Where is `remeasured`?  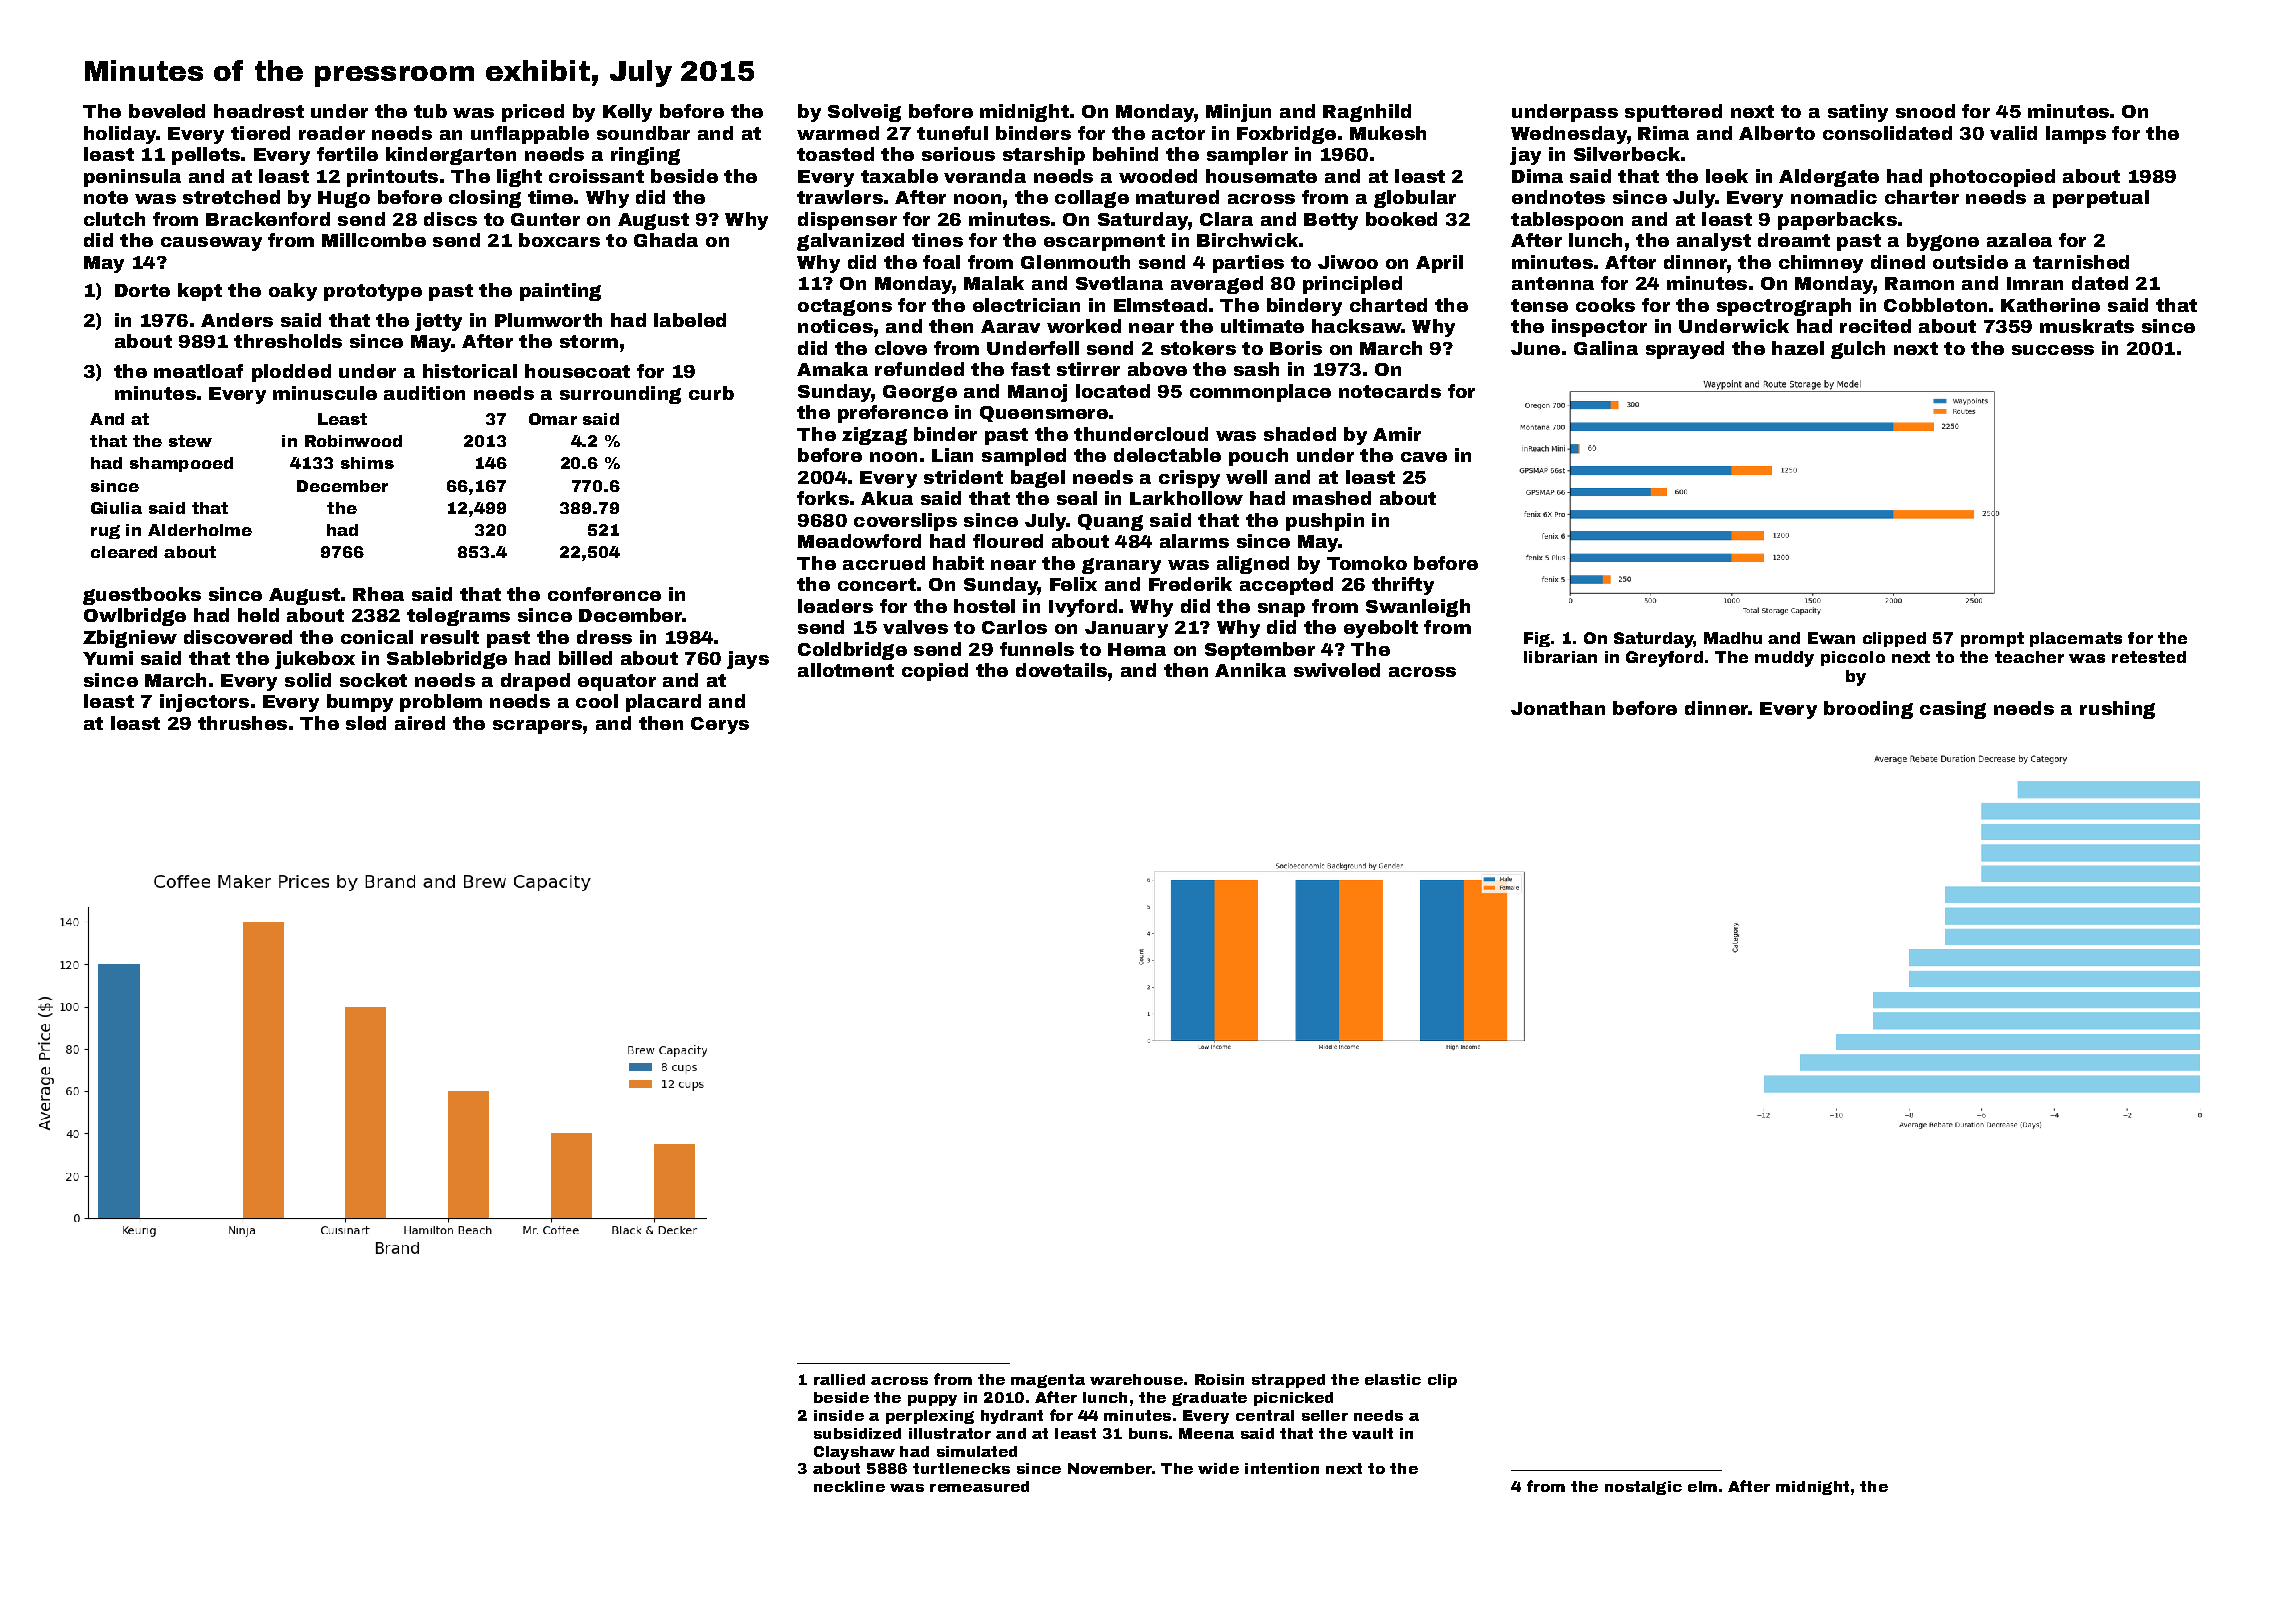 remeasured is located at coordinates (979, 1486).
